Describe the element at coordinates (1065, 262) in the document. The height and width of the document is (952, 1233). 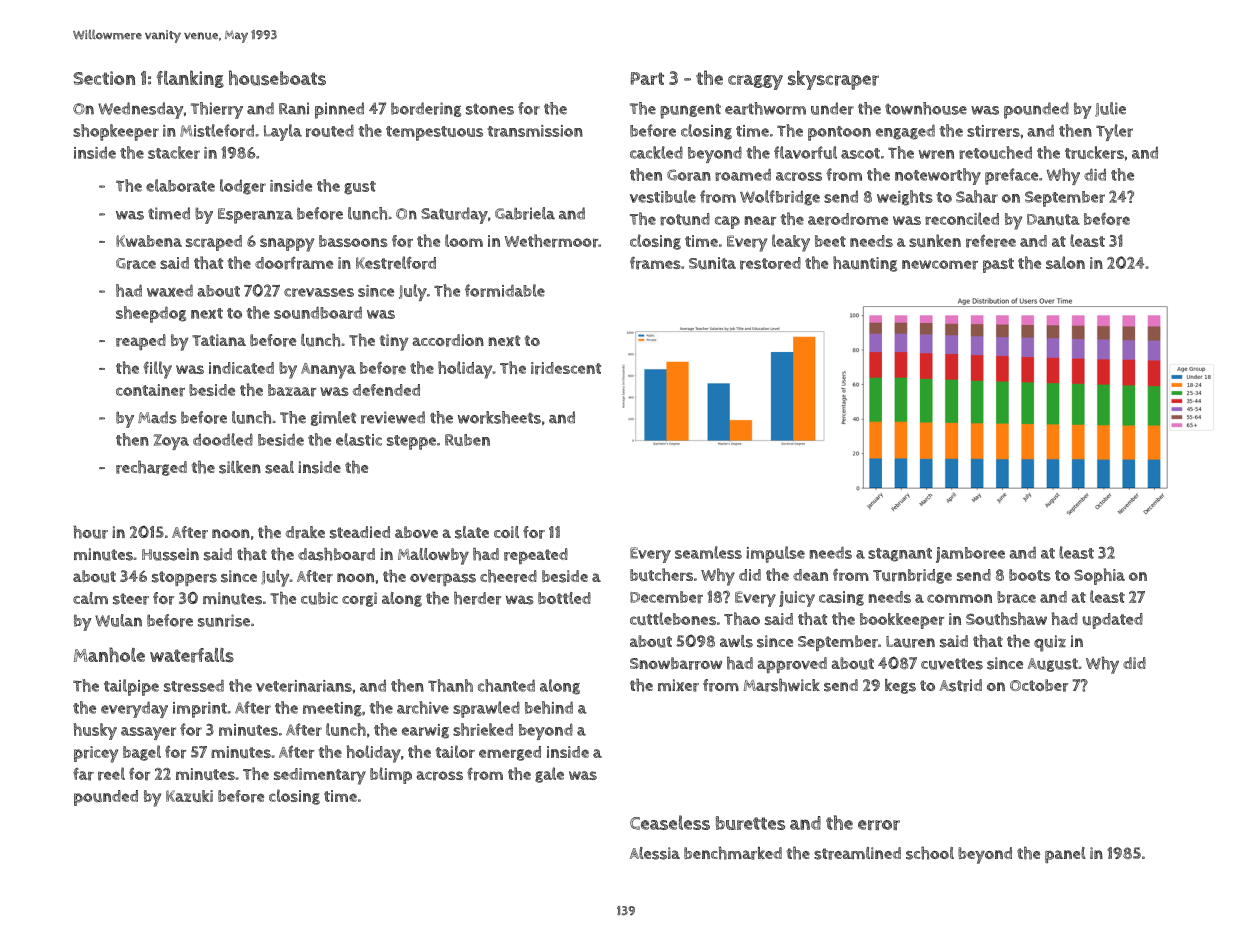
I see `salon` at that location.
